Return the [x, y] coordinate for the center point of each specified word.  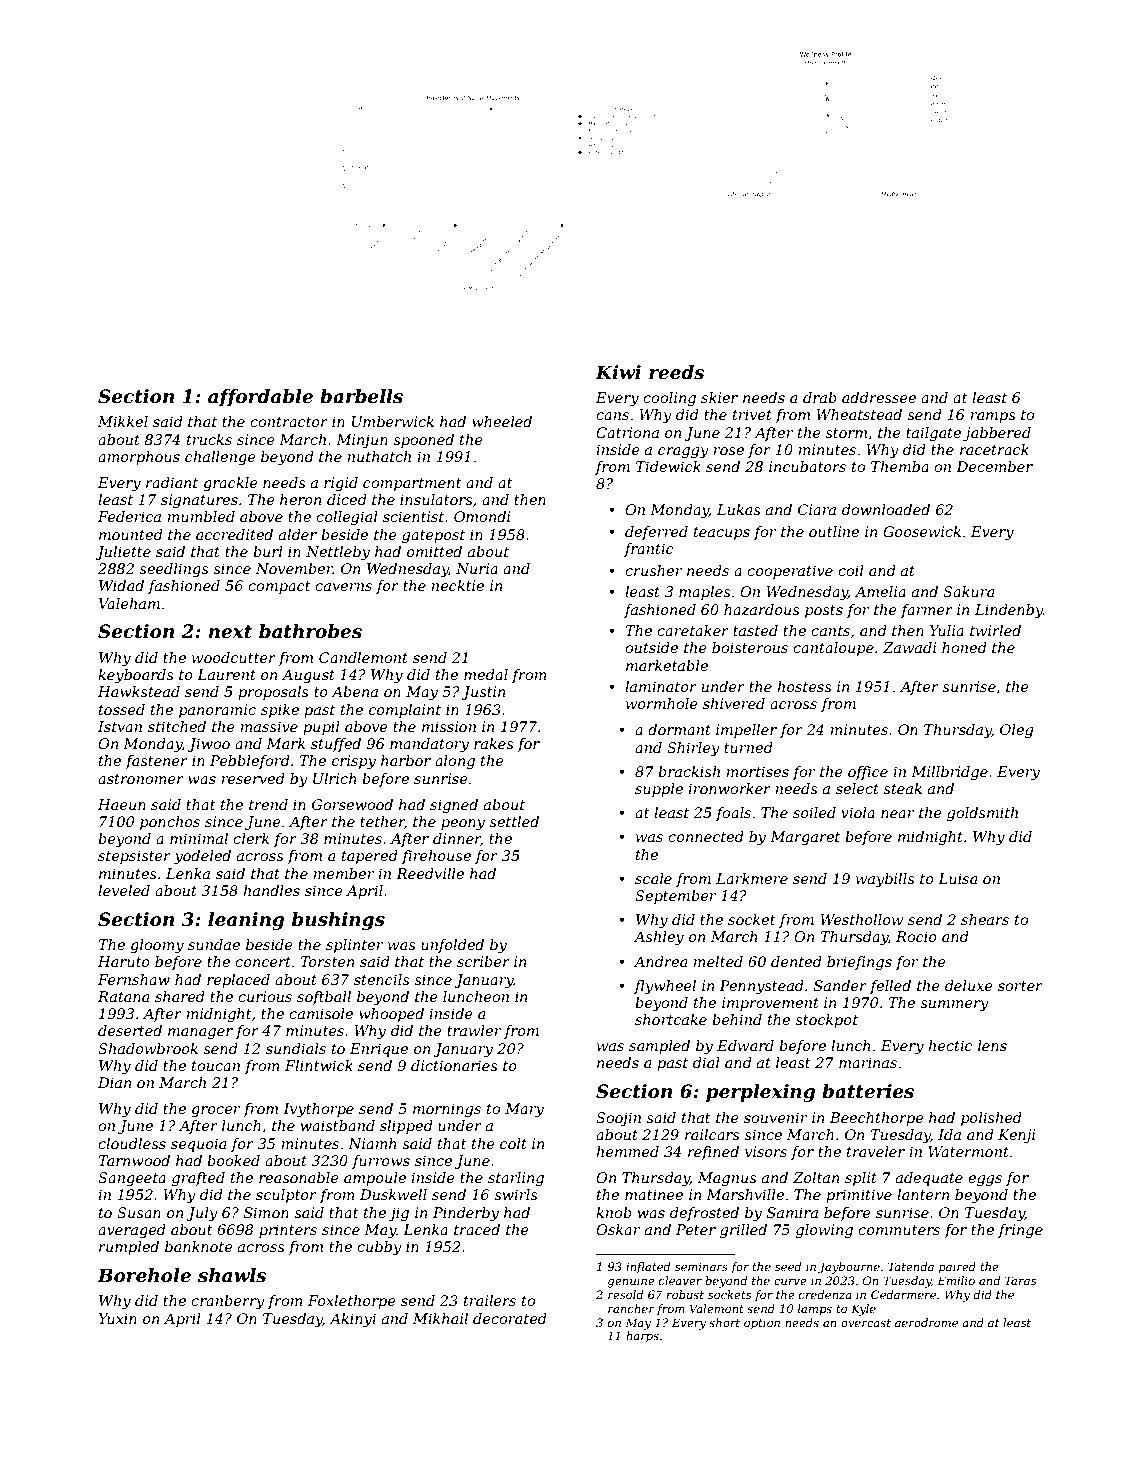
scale [653, 878]
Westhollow [862, 919]
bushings [338, 921]
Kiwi [618, 372]
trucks [209, 439]
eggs [985, 1180]
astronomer [141, 779]
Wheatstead [859, 414]
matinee [654, 1194]
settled [514, 821]
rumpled [129, 1248]
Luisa [957, 878]
